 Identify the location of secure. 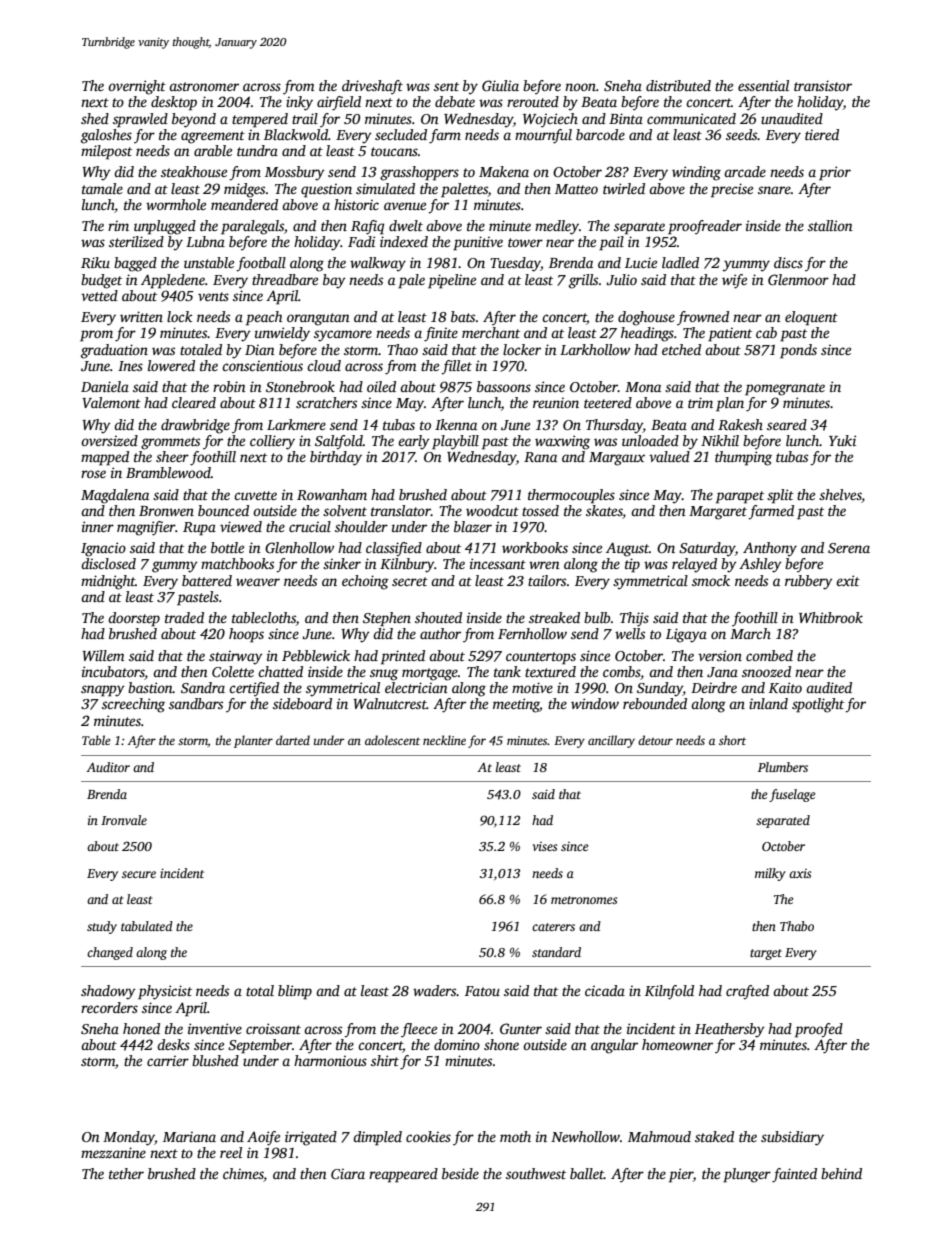
(139, 874).
